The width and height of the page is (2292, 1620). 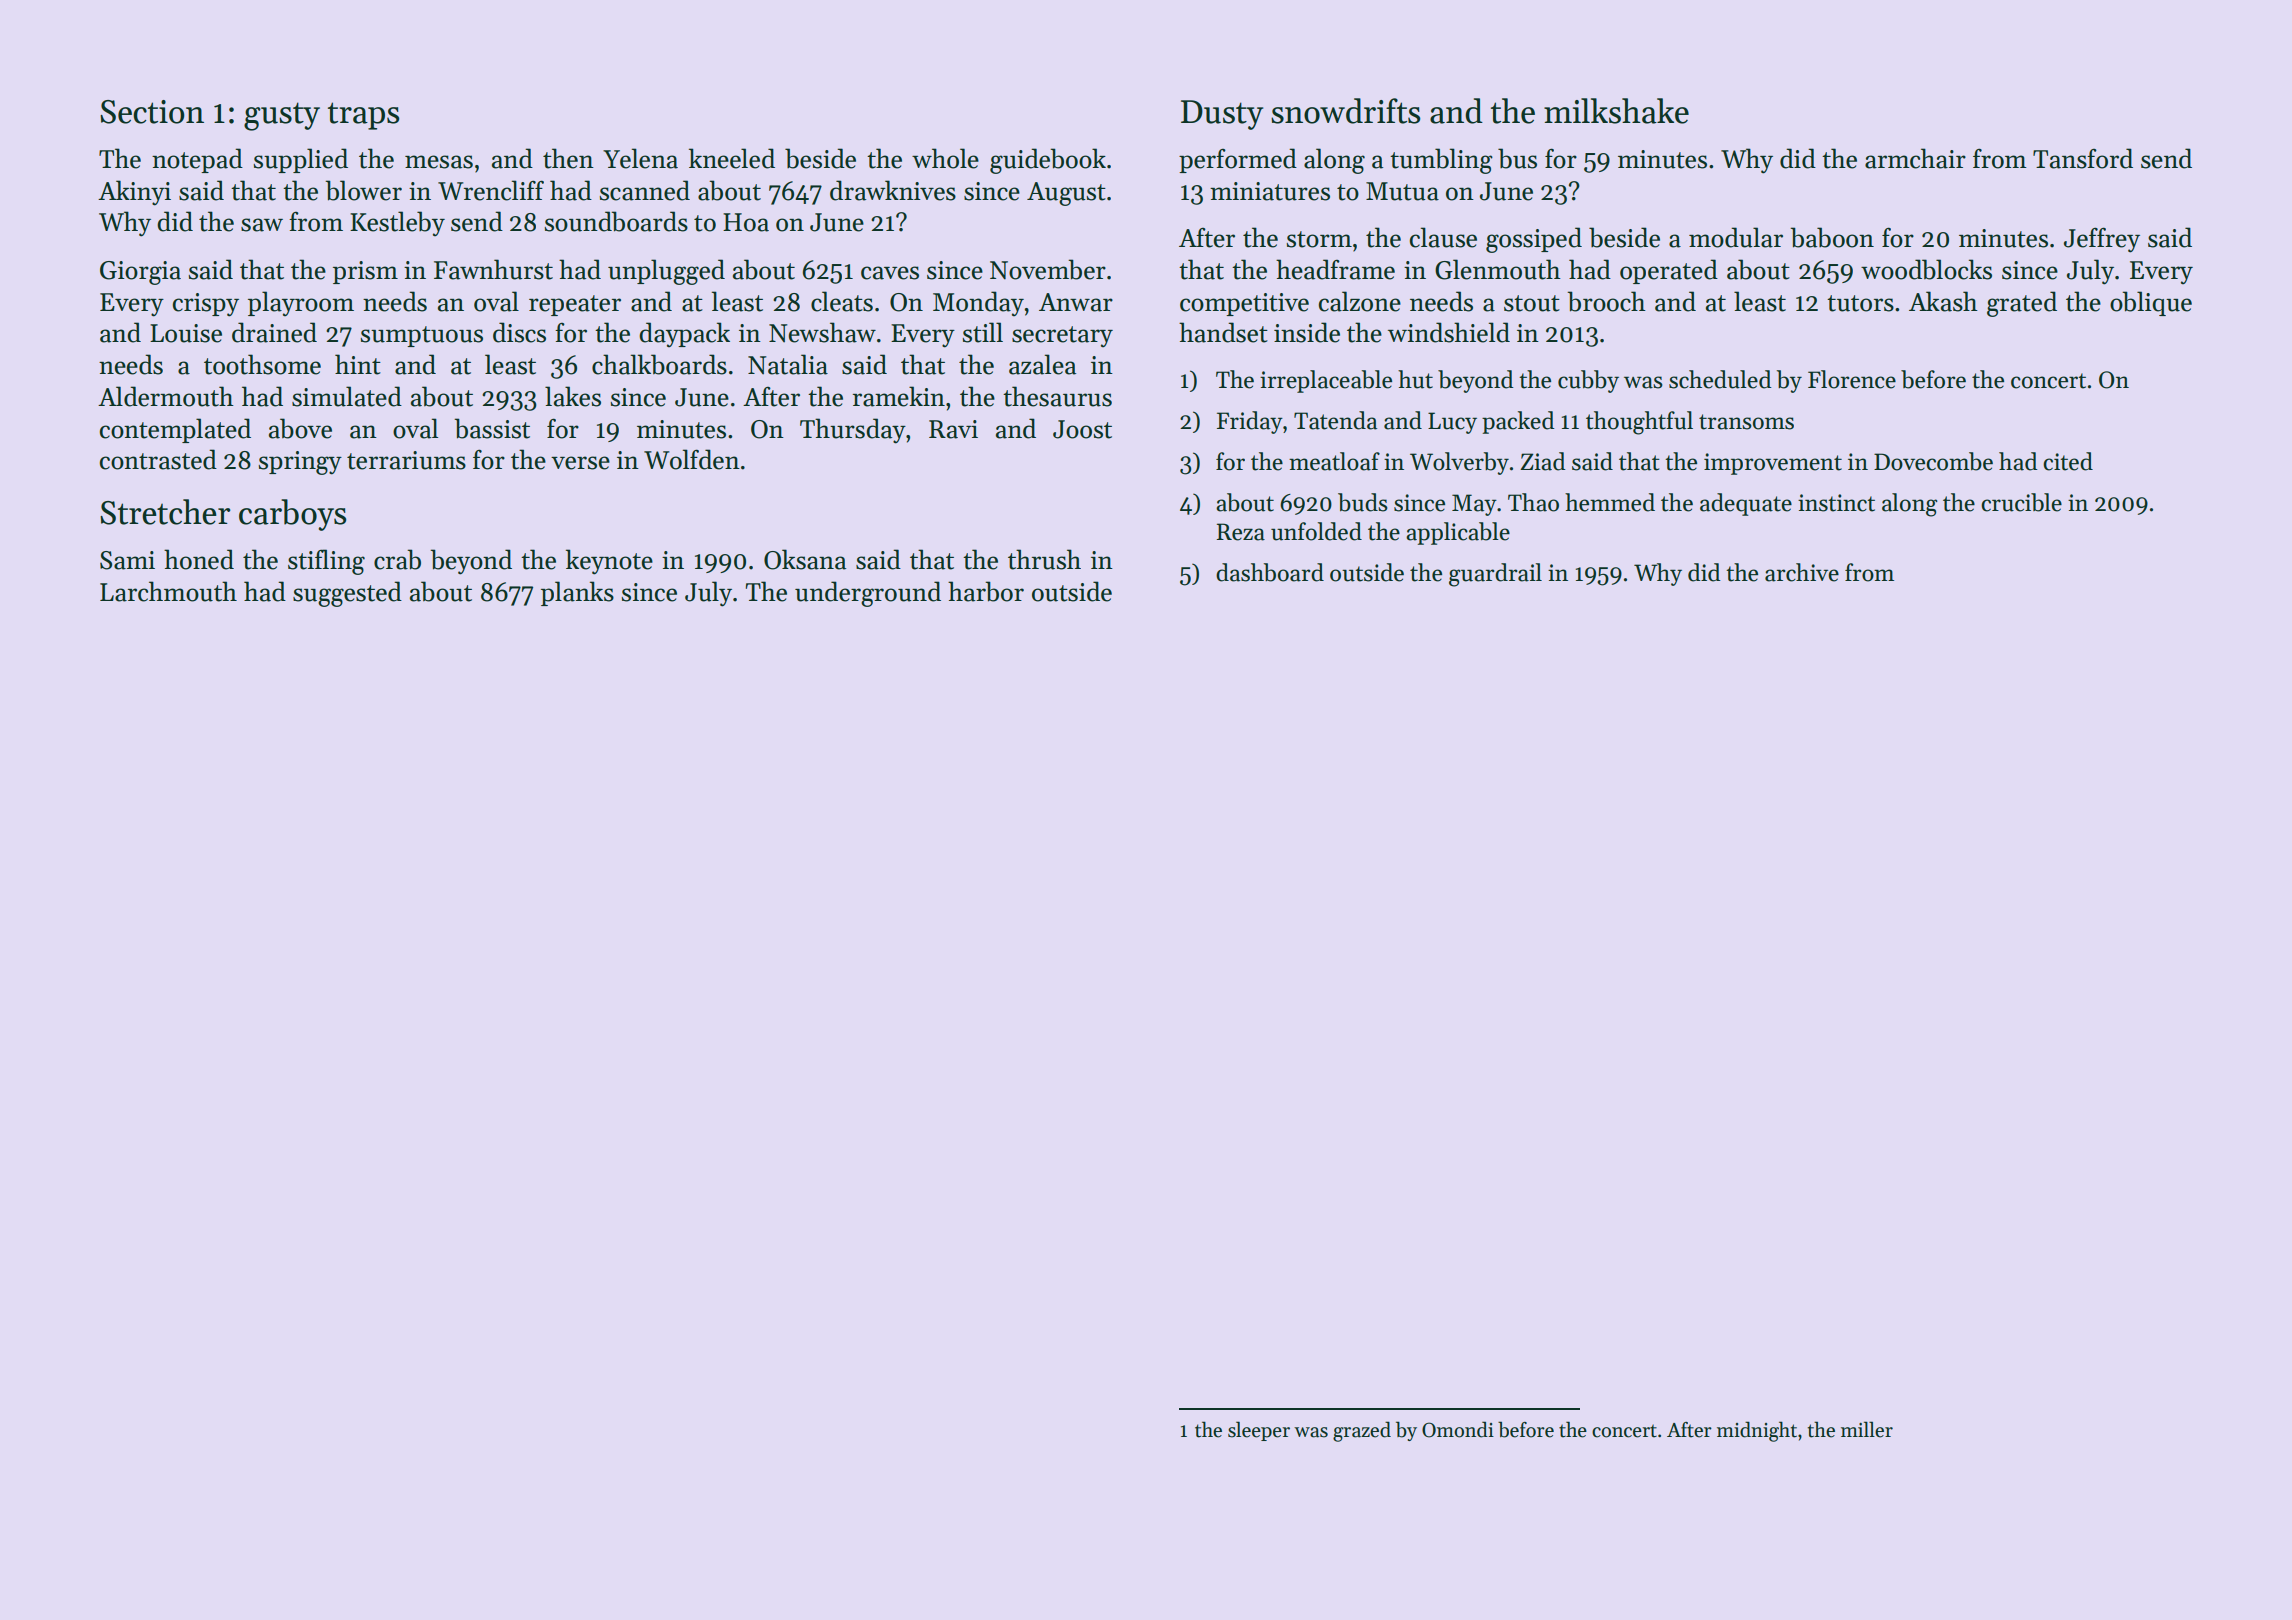 I want to click on drawknives, so click(x=893, y=190).
